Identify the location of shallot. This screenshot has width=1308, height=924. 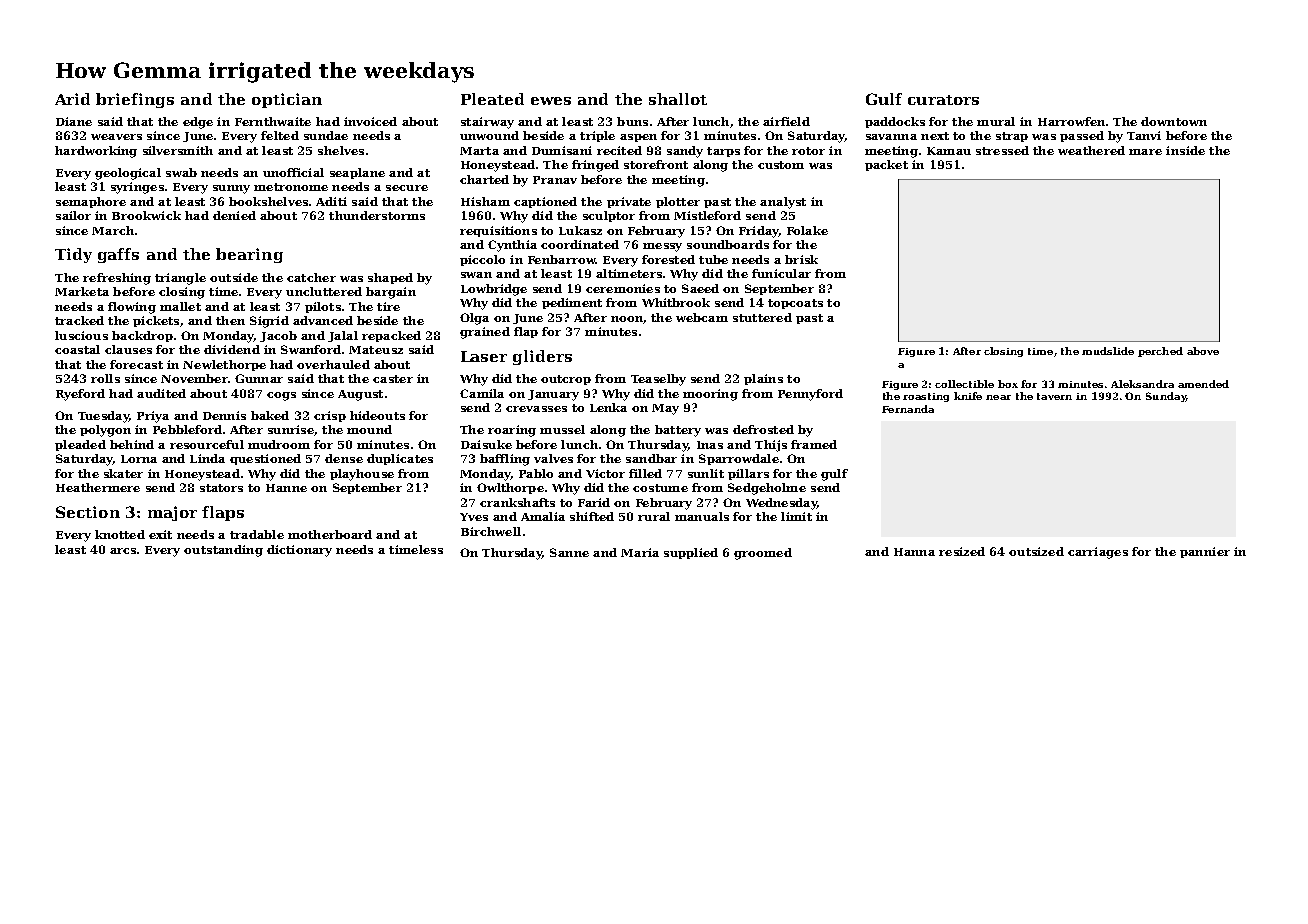
(678, 99).
